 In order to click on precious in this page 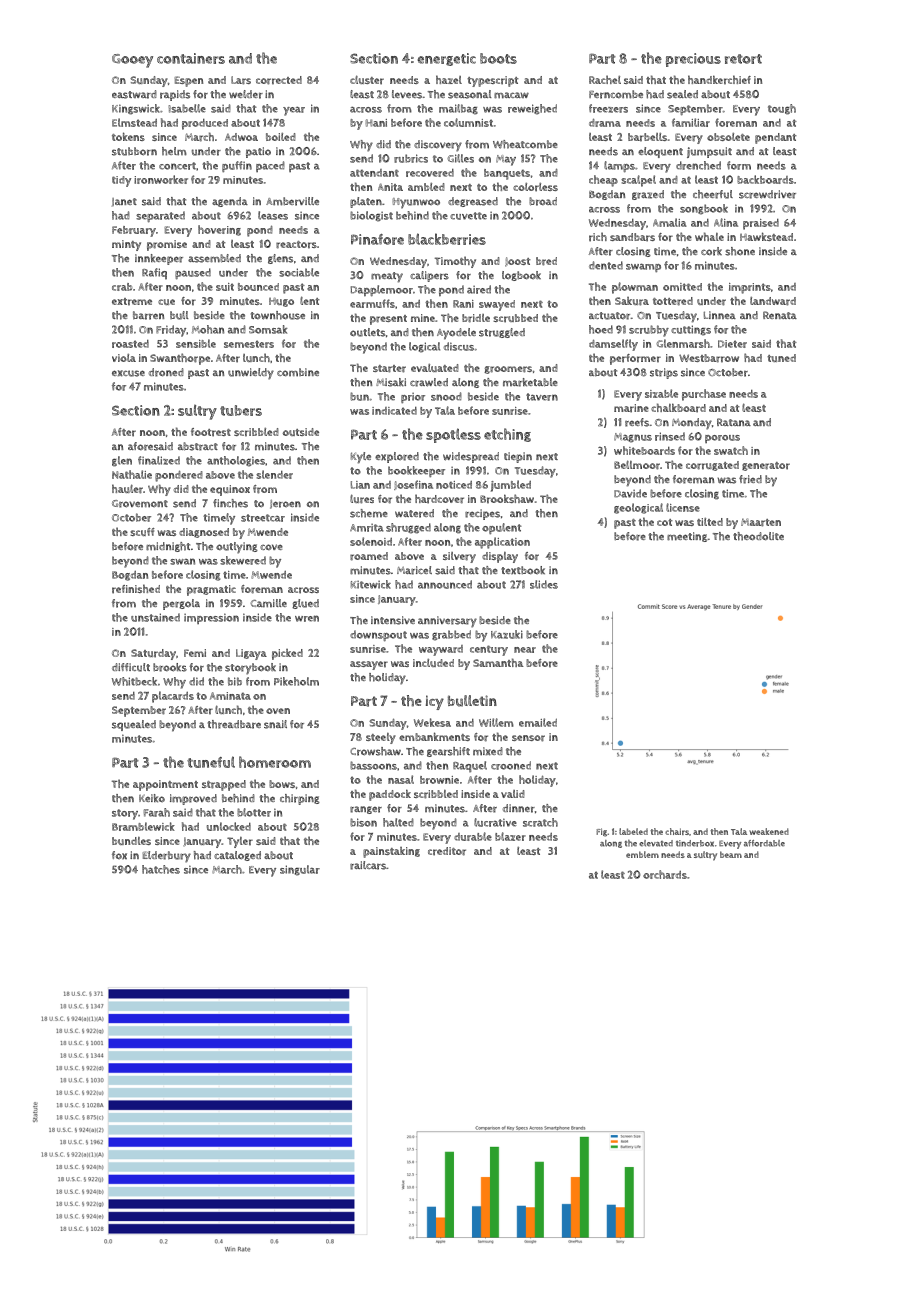, I will do `click(693, 60)`.
